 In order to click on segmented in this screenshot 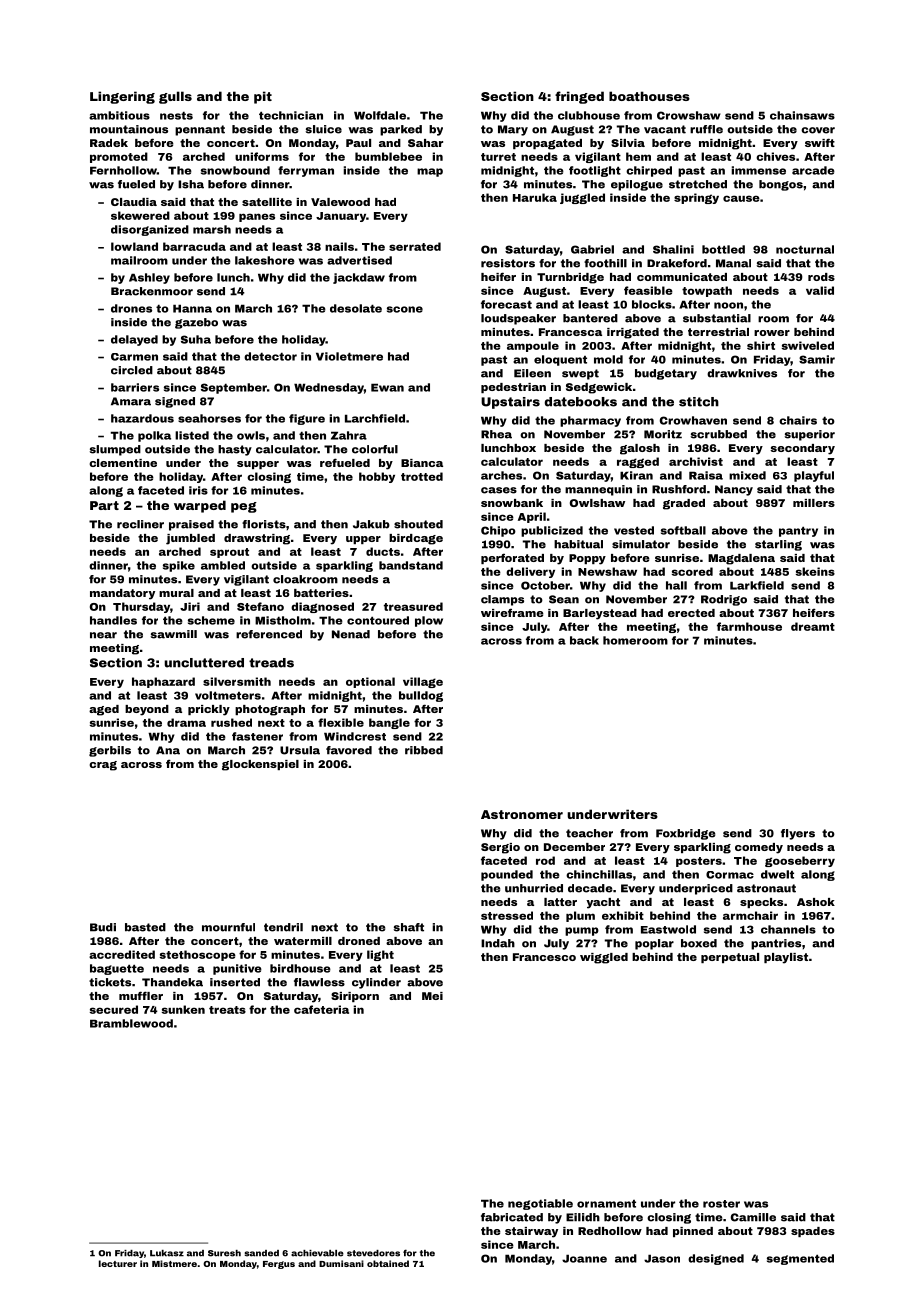, I will do `click(800, 1259)`.
